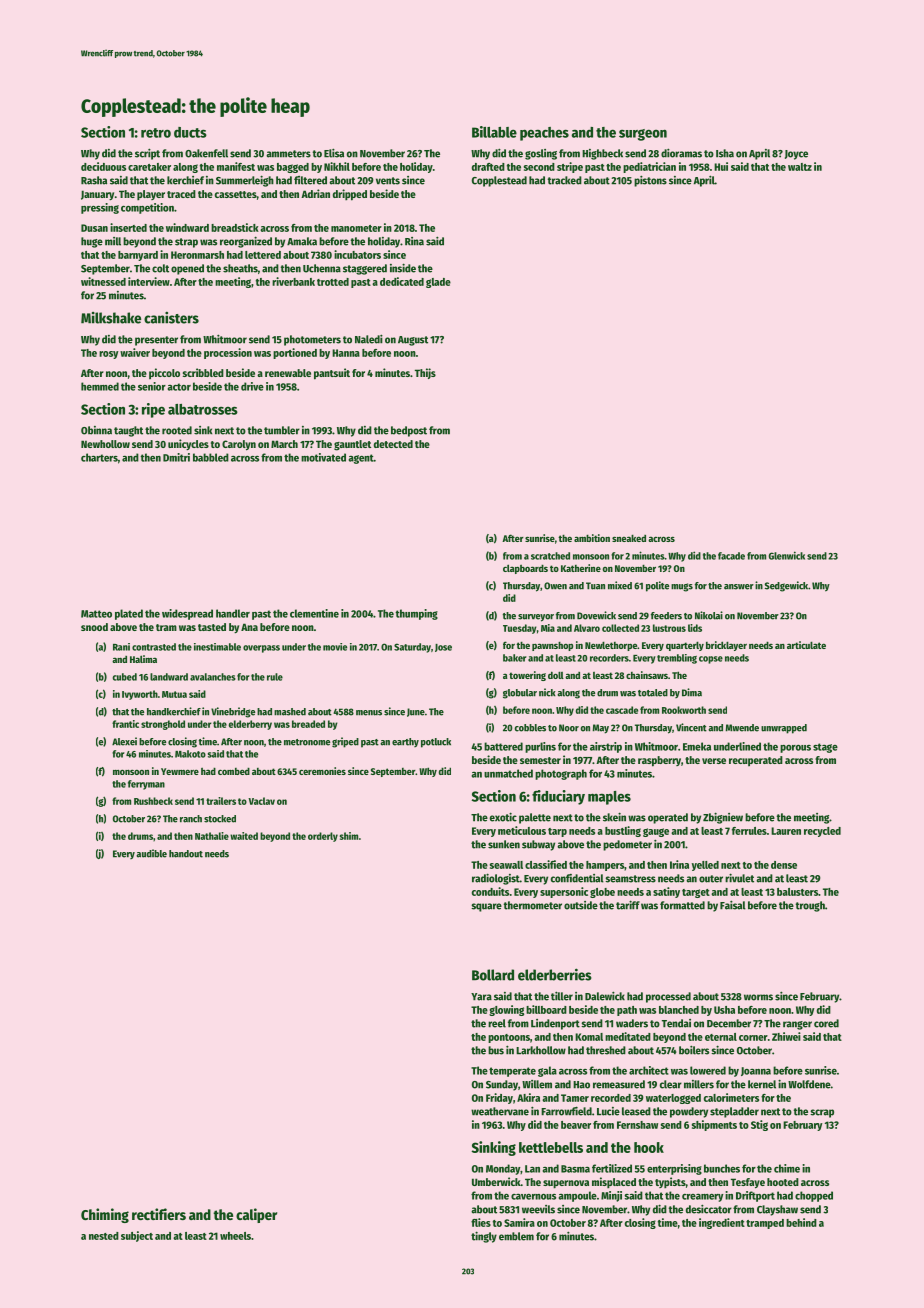 Image resolution: width=924 pixels, height=1308 pixels. Describe the element at coordinates (493, 975) in the document. I see `Bollard` at that location.
